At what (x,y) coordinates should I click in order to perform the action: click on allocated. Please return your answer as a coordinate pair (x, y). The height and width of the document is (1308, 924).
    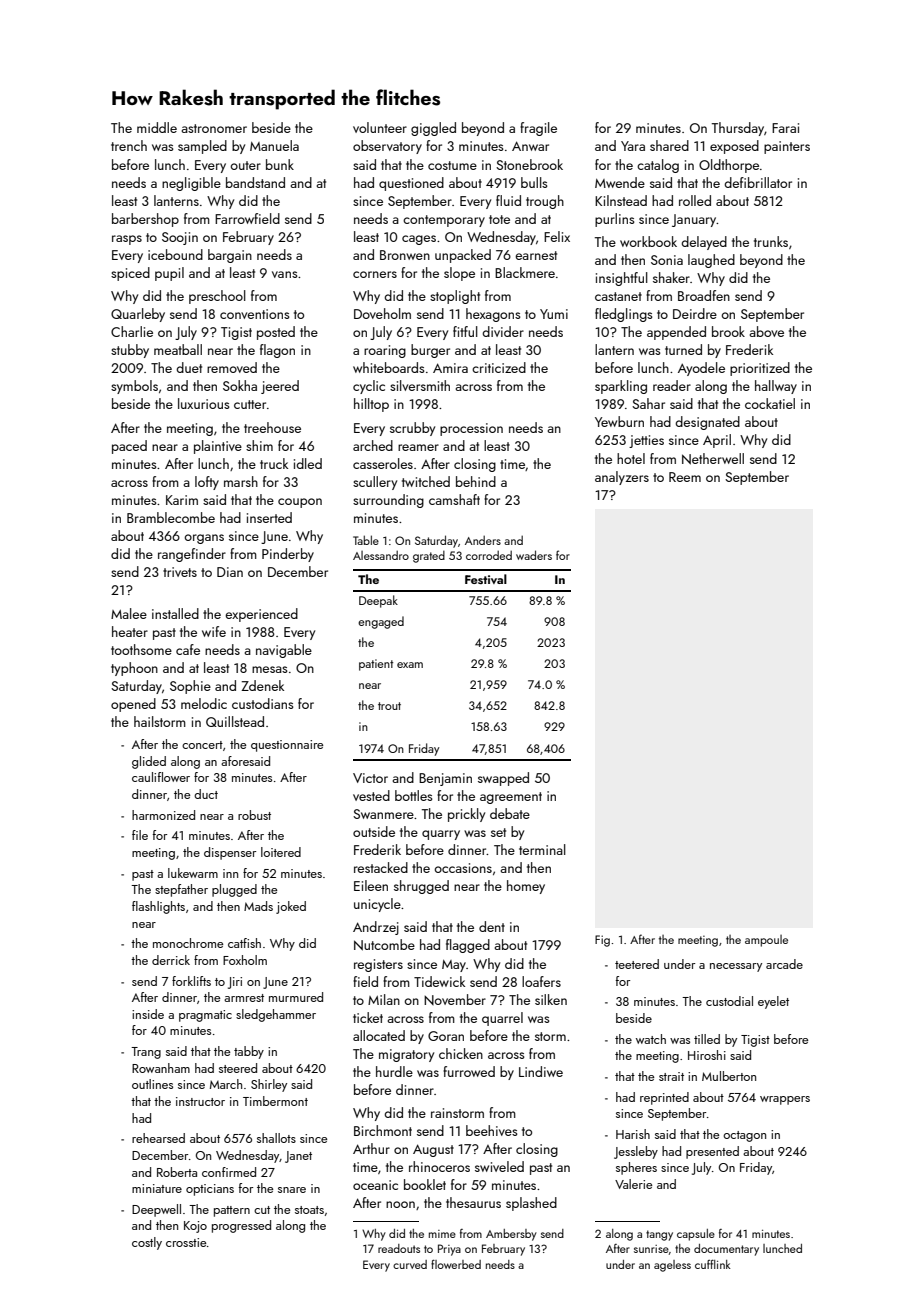
    Looking at the image, I should click on (379, 1035).
